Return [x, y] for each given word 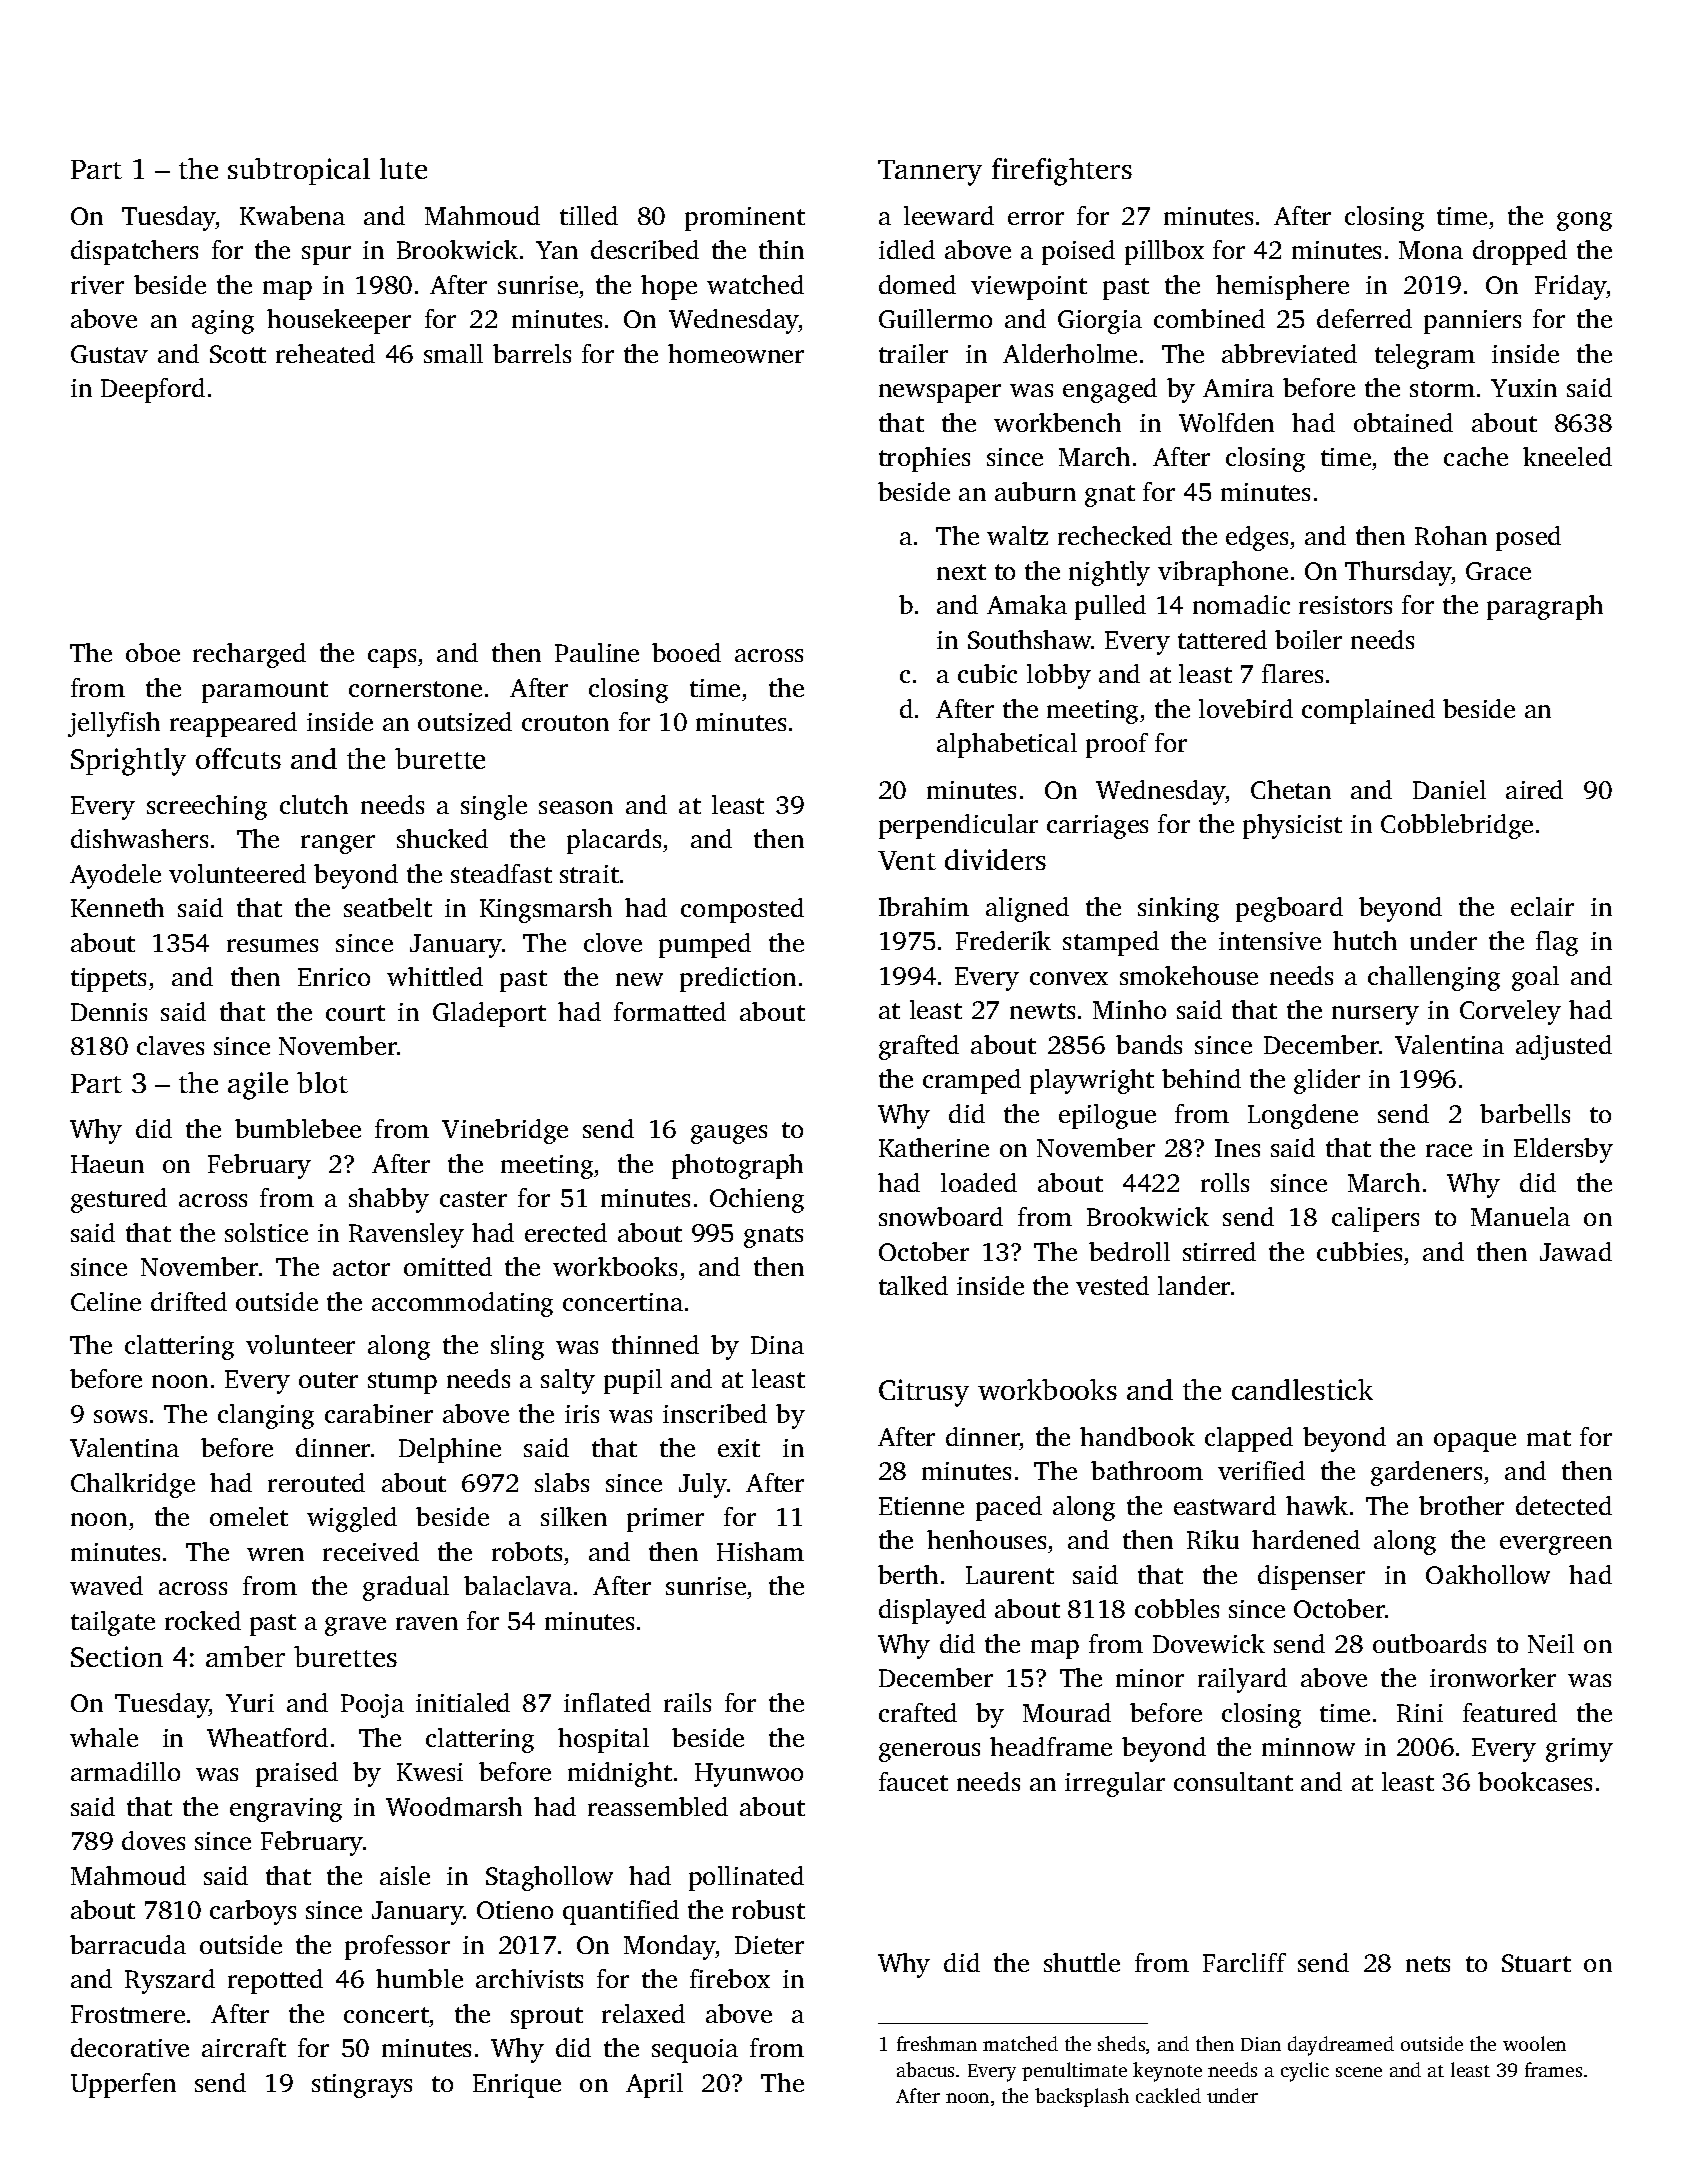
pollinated [746, 1878]
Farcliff [1244, 1962]
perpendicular [958, 826]
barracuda [128, 1944]
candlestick [1302, 1389]
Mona [1431, 250]
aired [1534, 789]
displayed [932, 1611]
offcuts [238, 758]
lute [403, 168]
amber [245, 1656]
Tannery [930, 173]
